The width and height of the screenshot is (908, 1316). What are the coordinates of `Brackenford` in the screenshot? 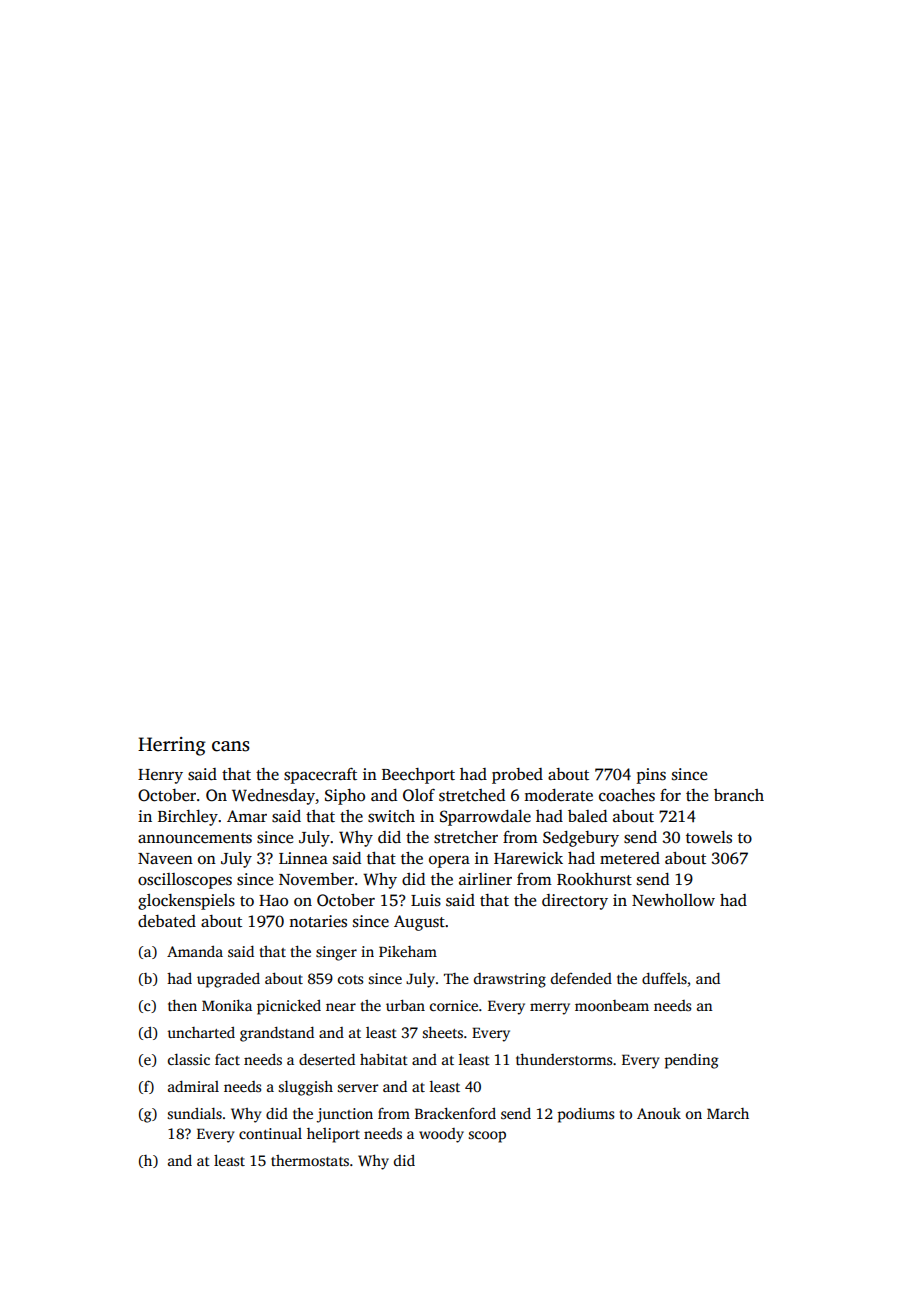 It's located at (455, 1113).
